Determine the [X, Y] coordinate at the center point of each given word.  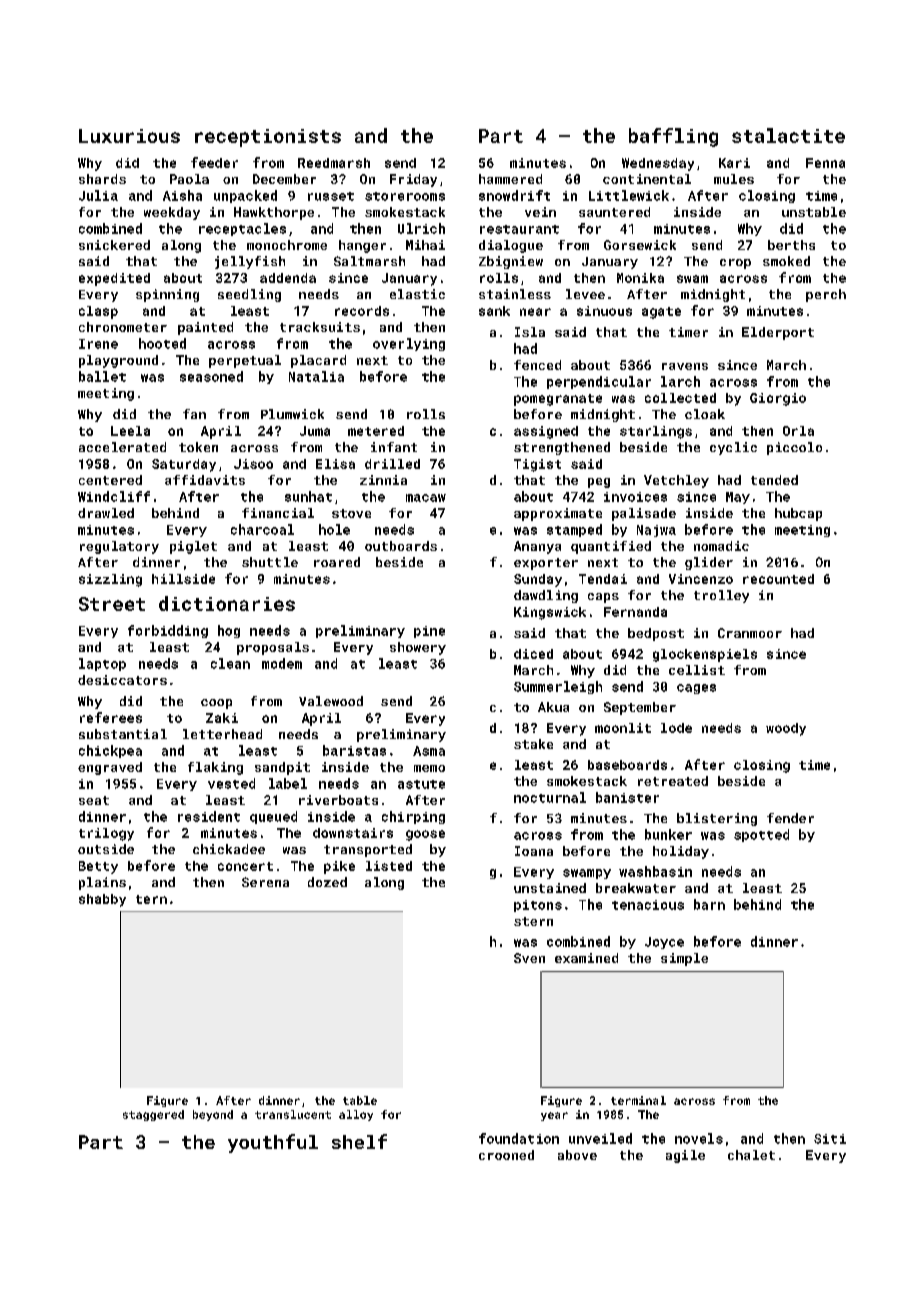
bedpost [656, 634]
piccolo [794, 448]
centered [110, 480]
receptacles [242, 229]
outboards [401, 546]
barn [709, 904]
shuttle [270, 562]
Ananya [537, 547]
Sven [529, 958]
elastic [417, 294]
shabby [102, 900]
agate [661, 313]
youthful [273, 1143]
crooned [506, 1155]
